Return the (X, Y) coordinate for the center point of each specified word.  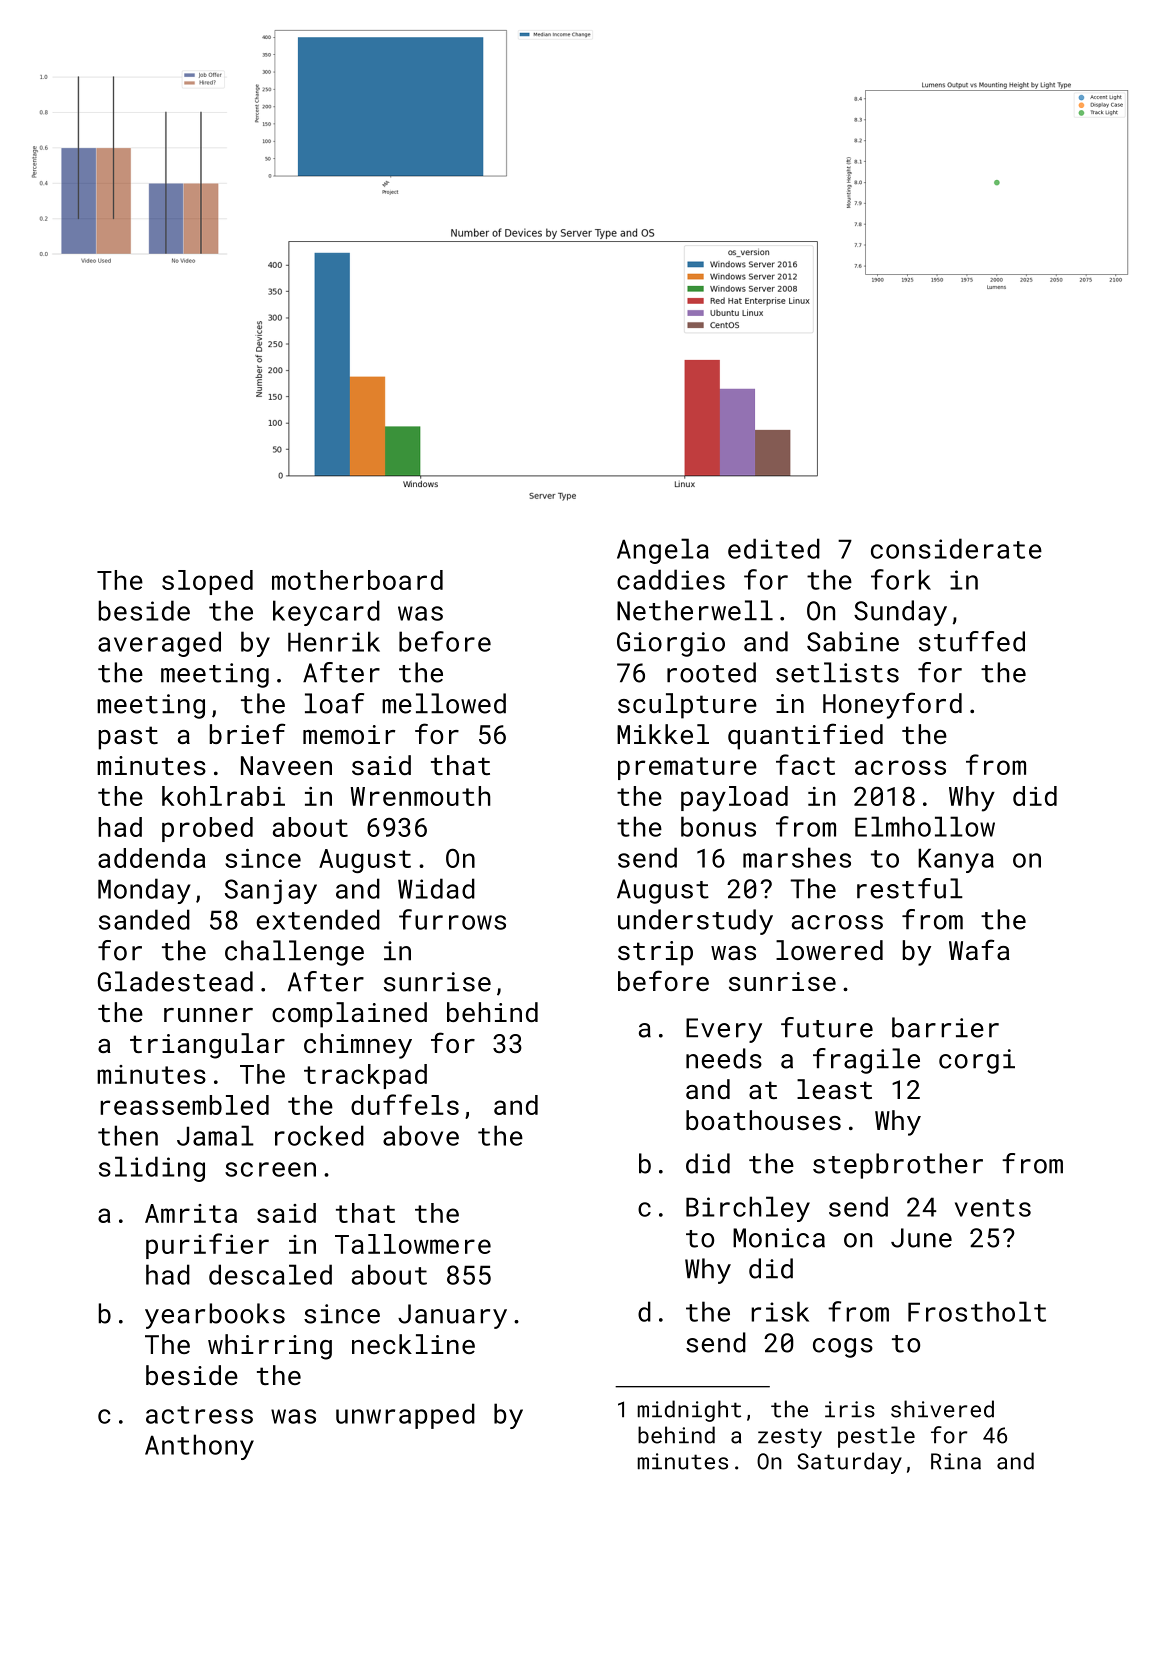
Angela (663, 551)
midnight (689, 1411)
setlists (837, 672)
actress (199, 1415)
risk (780, 1311)
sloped (207, 582)
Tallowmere (413, 1244)
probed (207, 829)
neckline (413, 1344)
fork (901, 579)
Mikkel (663, 734)
